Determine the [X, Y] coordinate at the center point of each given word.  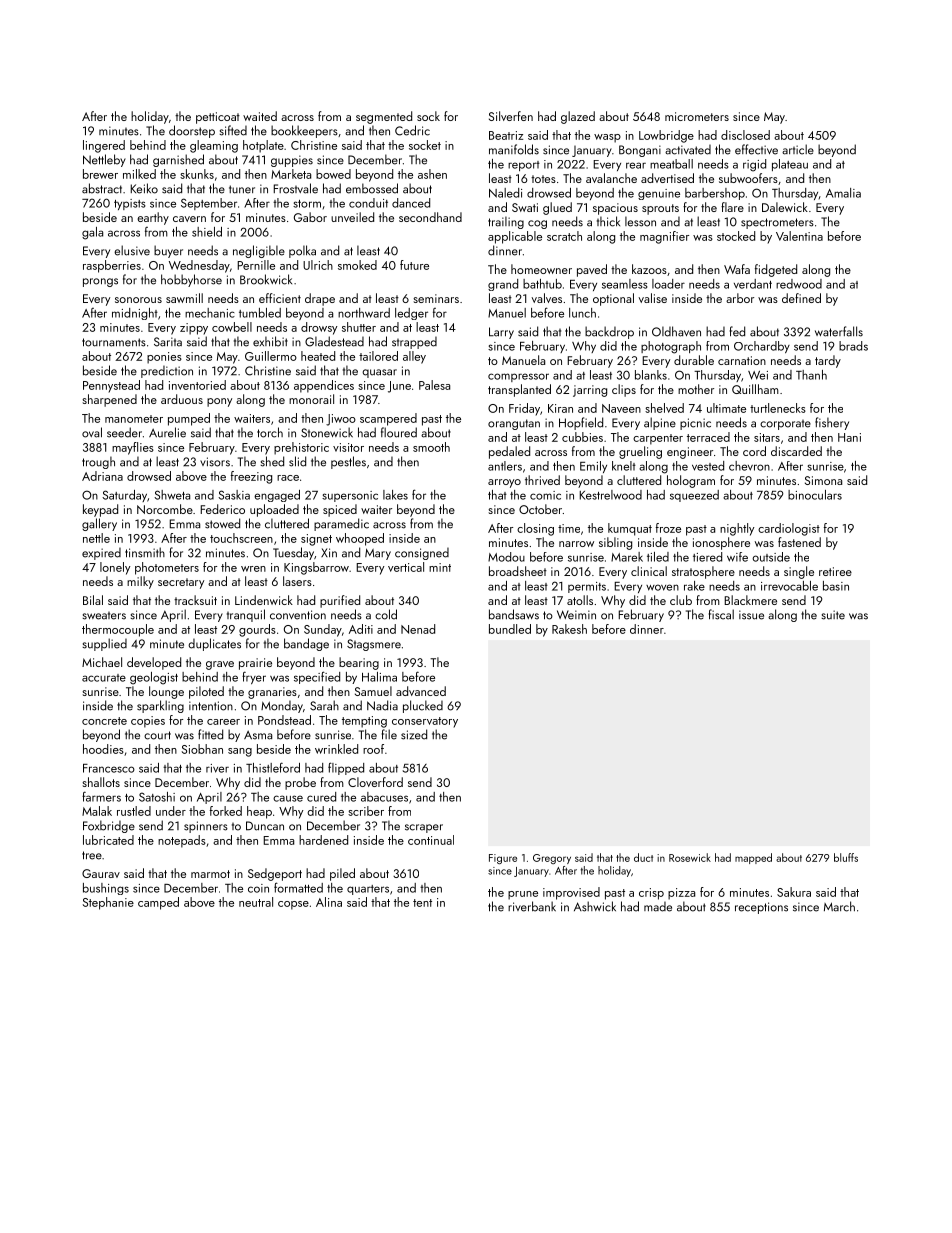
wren [253, 569]
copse [293, 905]
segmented [384, 117]
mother [696, 389]
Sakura [794, 892]
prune [523, 895]
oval [92, 432]
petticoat [218, 118]
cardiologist [789, 529]
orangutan [514, 424]
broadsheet [518, 571]
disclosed [745, 135]
